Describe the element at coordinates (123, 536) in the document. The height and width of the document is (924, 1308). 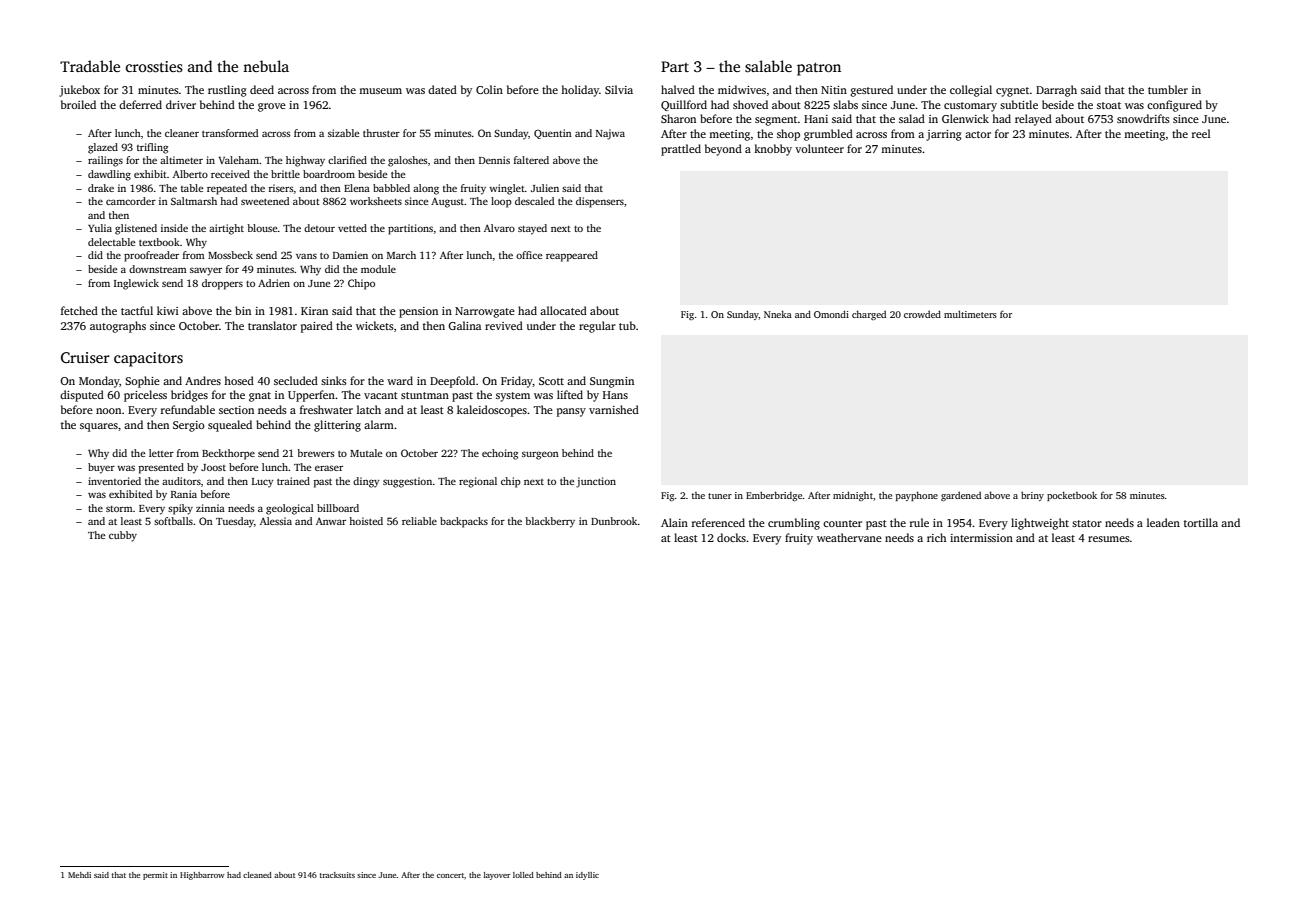
I see `cubby` at that location.
